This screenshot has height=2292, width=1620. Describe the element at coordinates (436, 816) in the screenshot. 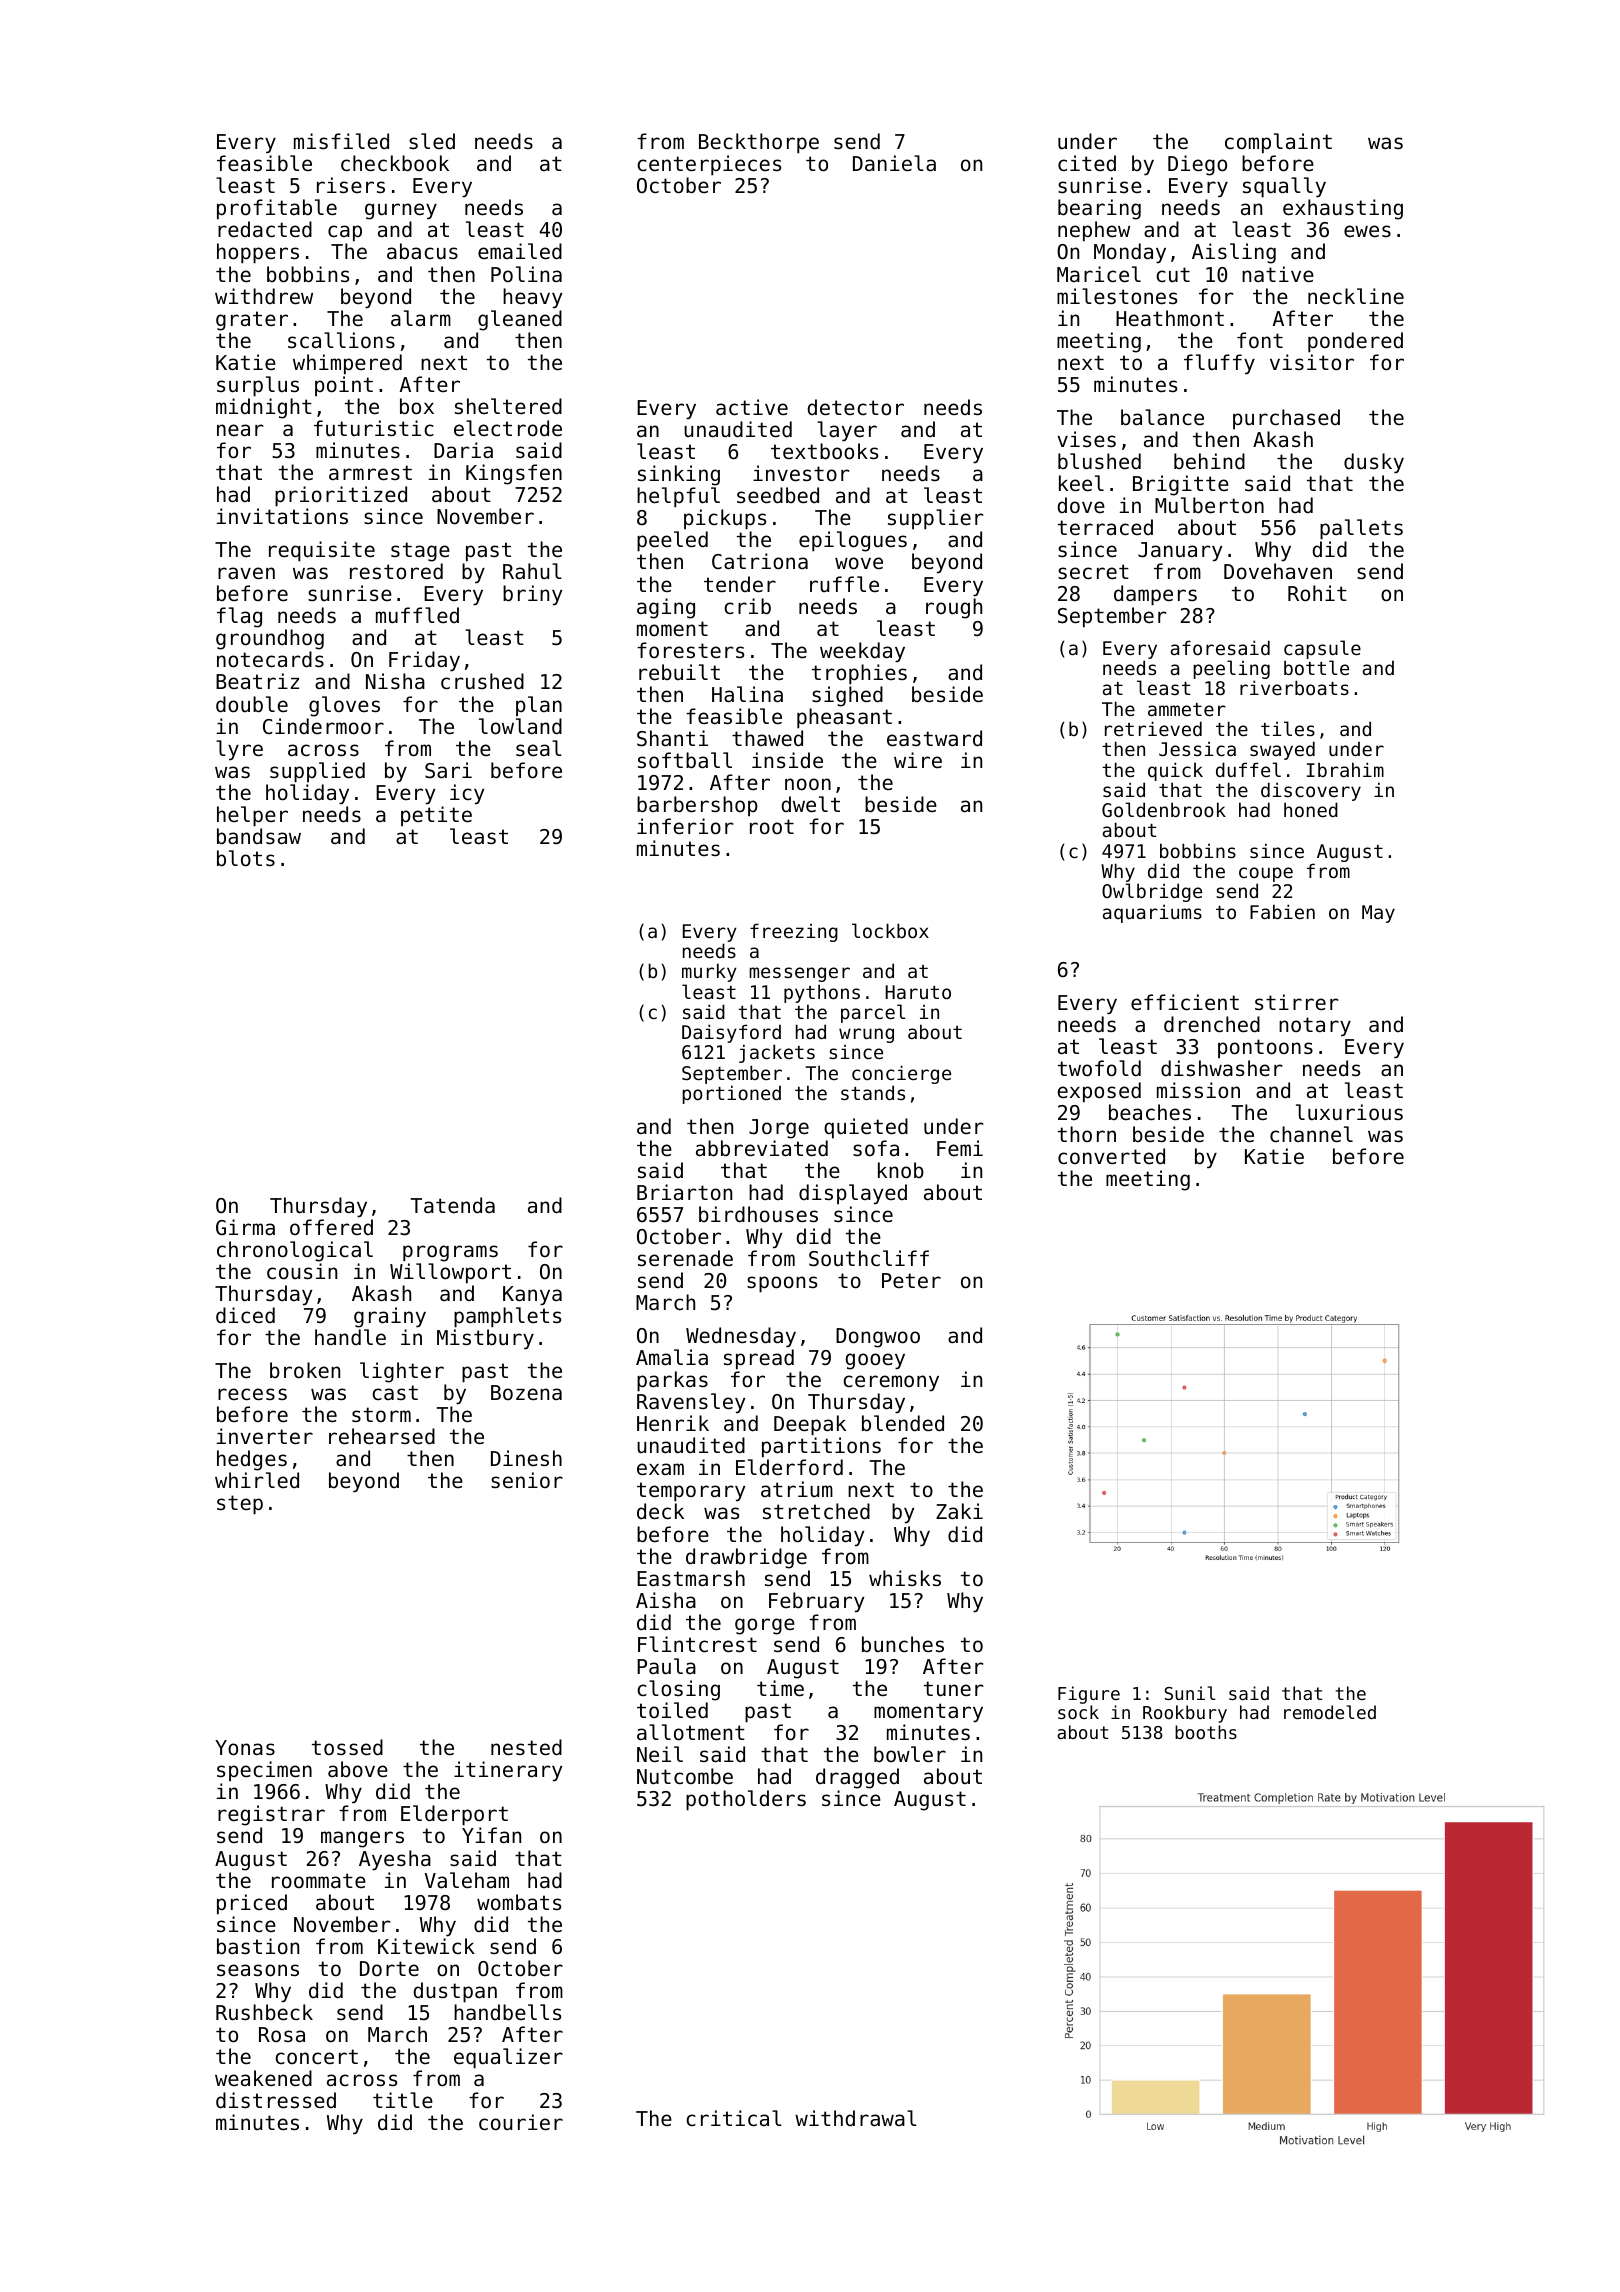

I see `petite` at that location.
